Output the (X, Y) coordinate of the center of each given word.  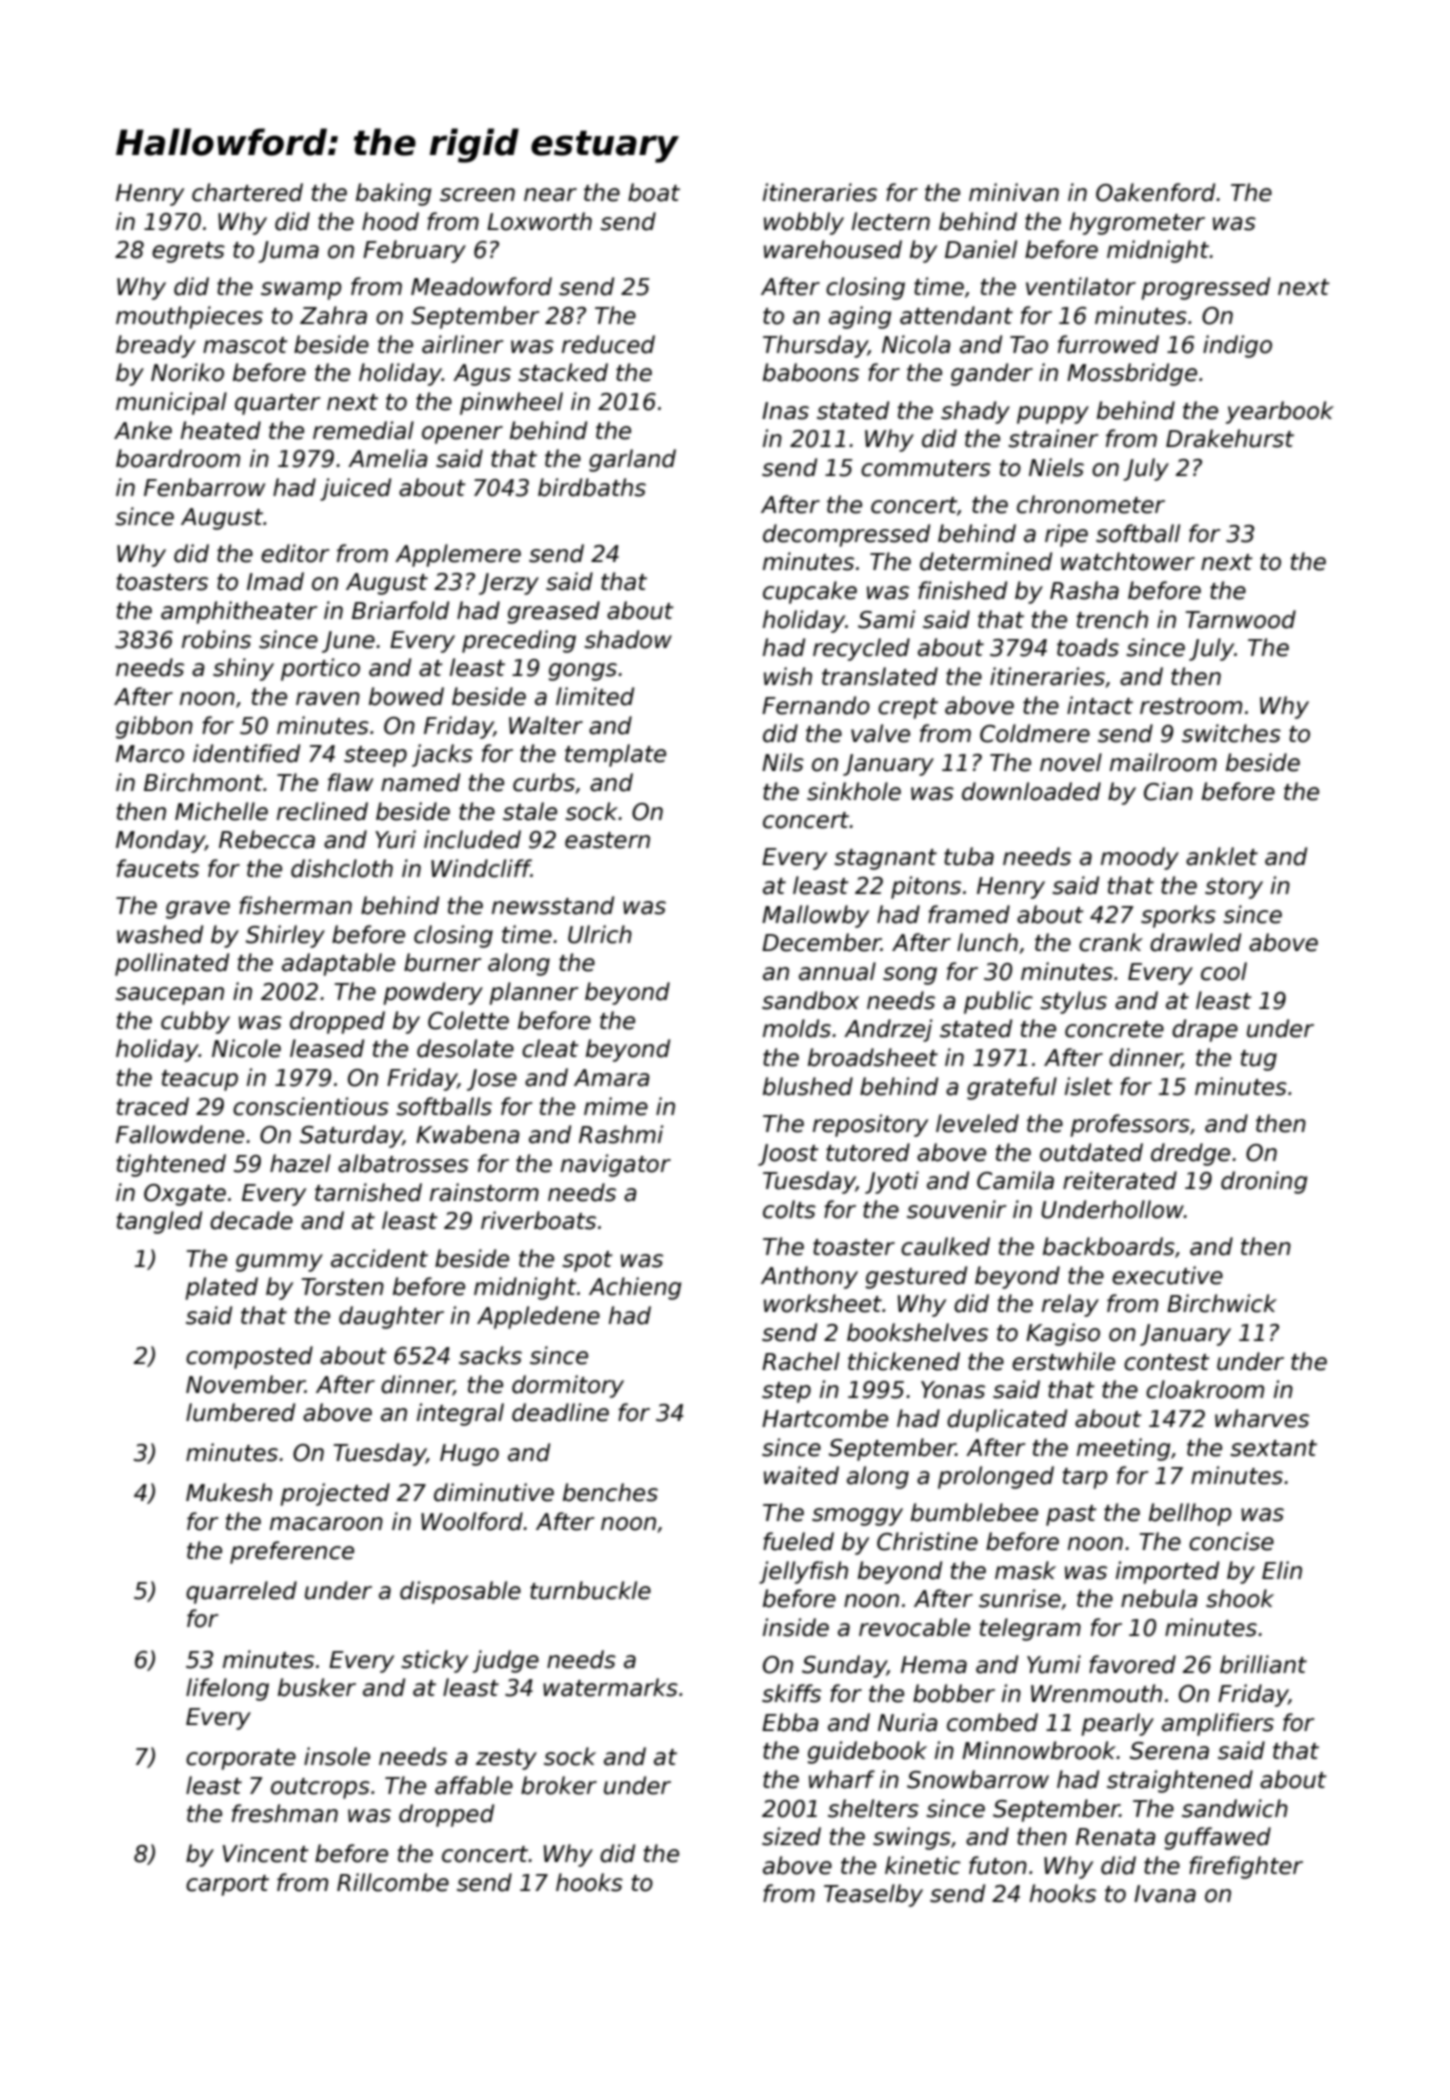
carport (227, 1885)
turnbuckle (590, 1590)
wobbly (804, 223)
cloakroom (1205, 1389)
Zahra (333, 315)
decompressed (846, 535)
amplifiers (1218, 1724)
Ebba (790, 1722)
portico (320, 669)
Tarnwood (1240, 619)
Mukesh (229, 1492)
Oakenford (1155, 192)
